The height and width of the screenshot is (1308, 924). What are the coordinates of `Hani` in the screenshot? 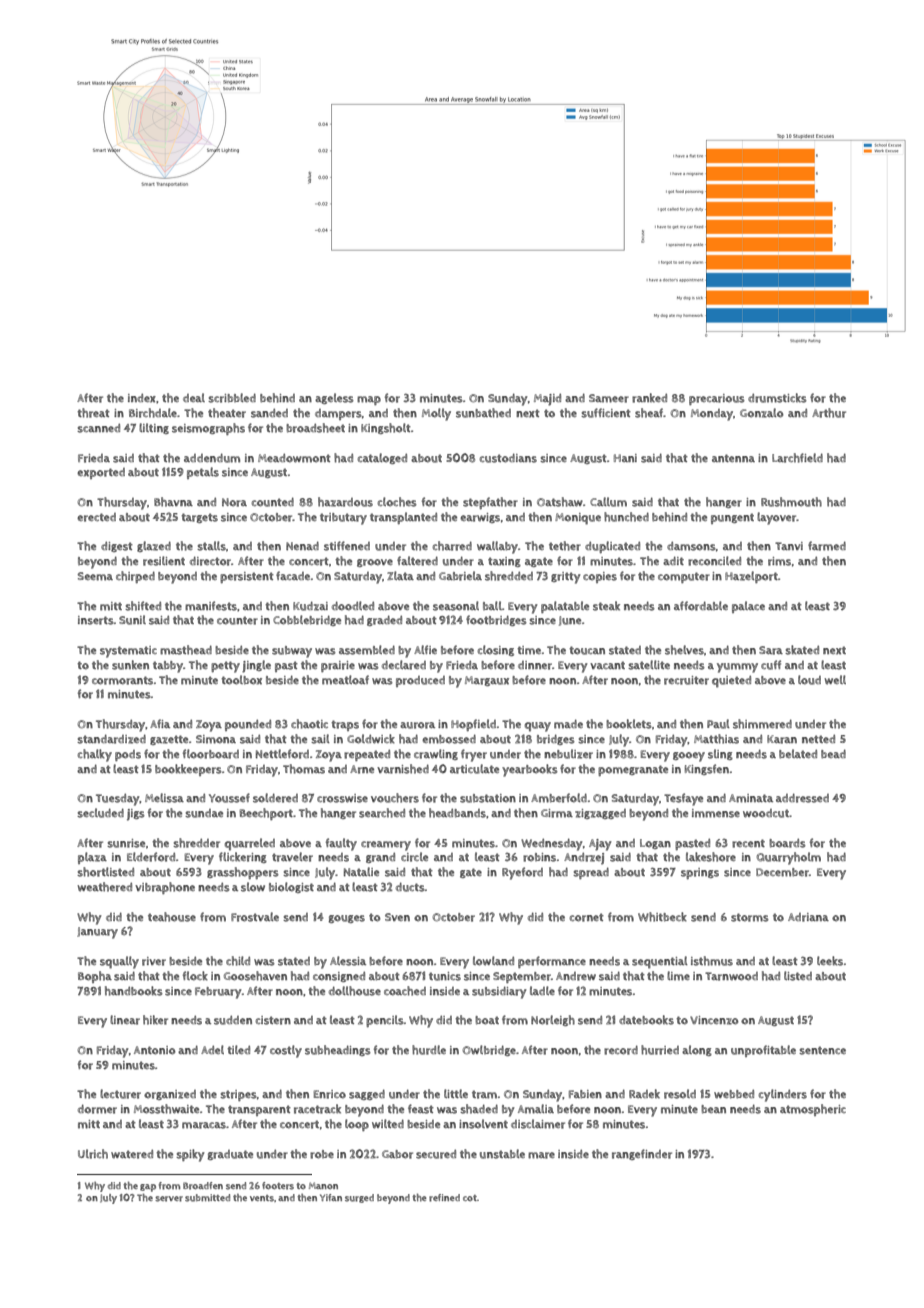 It's located at (625, 458).
